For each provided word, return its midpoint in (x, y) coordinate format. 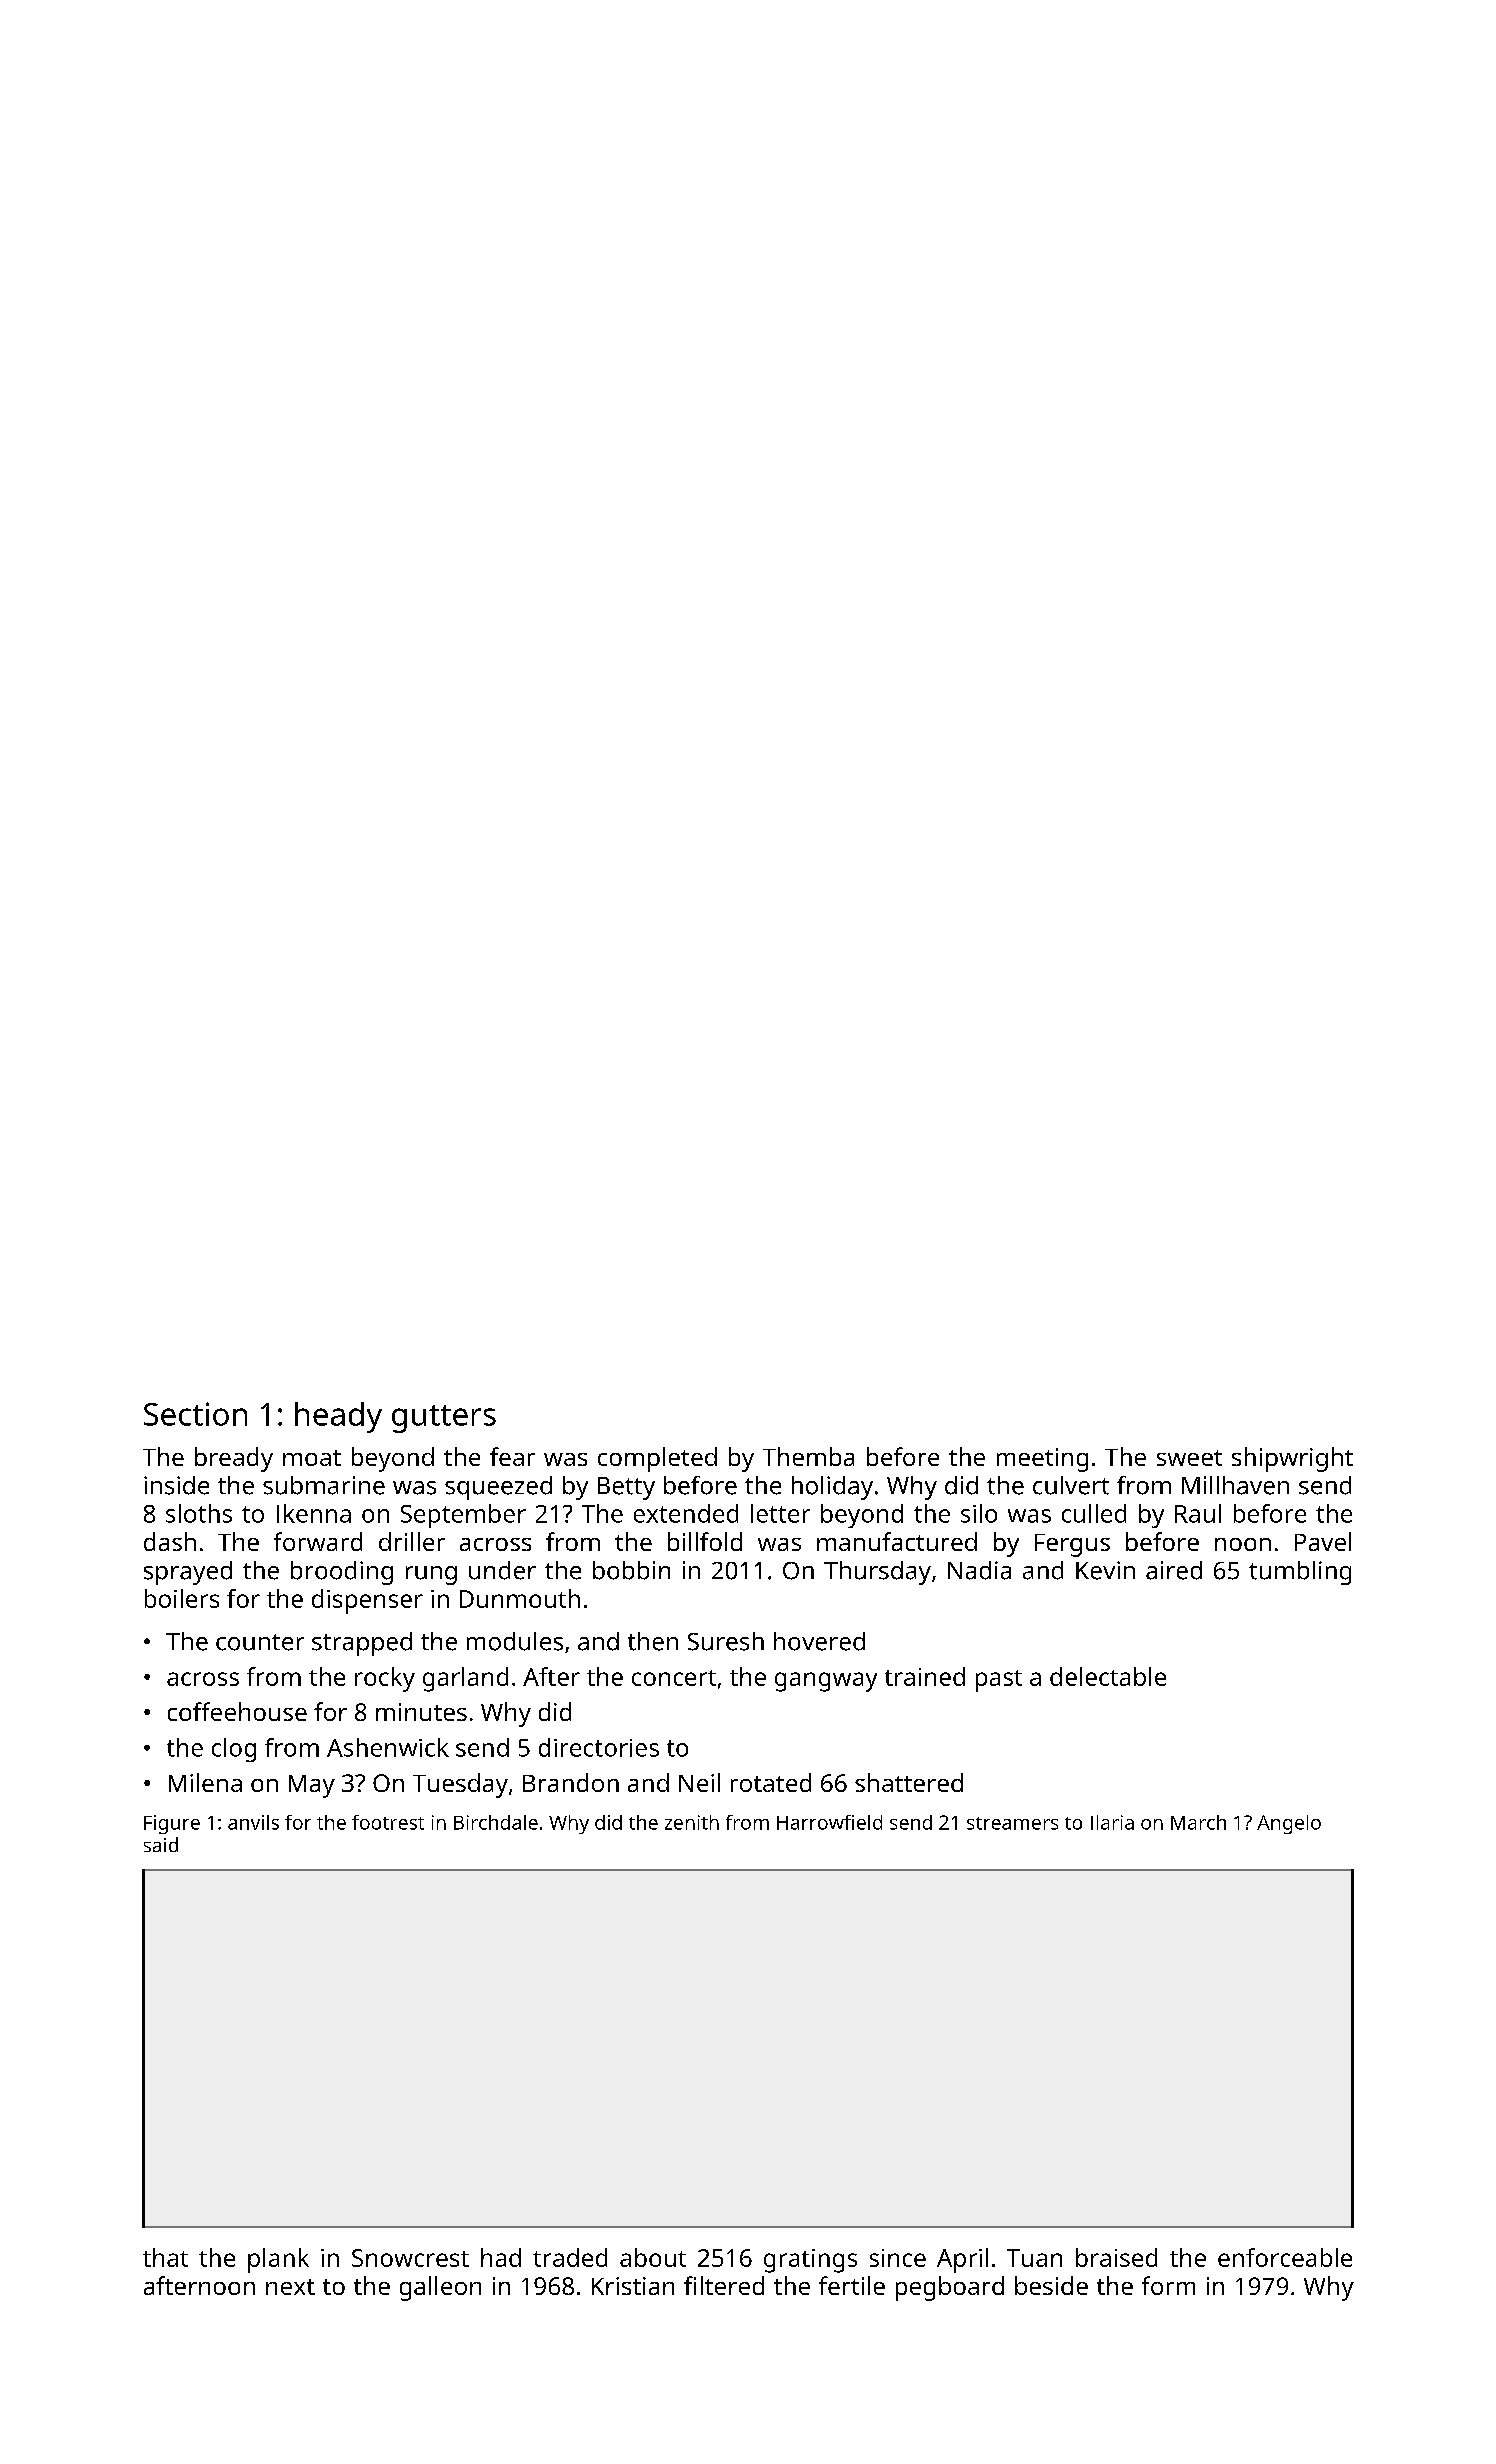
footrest (388, 1822)
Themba (808, 1456)
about (653, 2257)
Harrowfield (829, 1822)
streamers (1012, 1823)
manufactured (897, 1541)
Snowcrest (410, 2258)
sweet (1189, 1458)
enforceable (1285, 2257)
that (165, 2257)
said (161, 1844)
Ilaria (1112, 1822)
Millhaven (1235, 1485)
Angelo (1289, 1824)
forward (318, 1541)
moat (312, 1458)
